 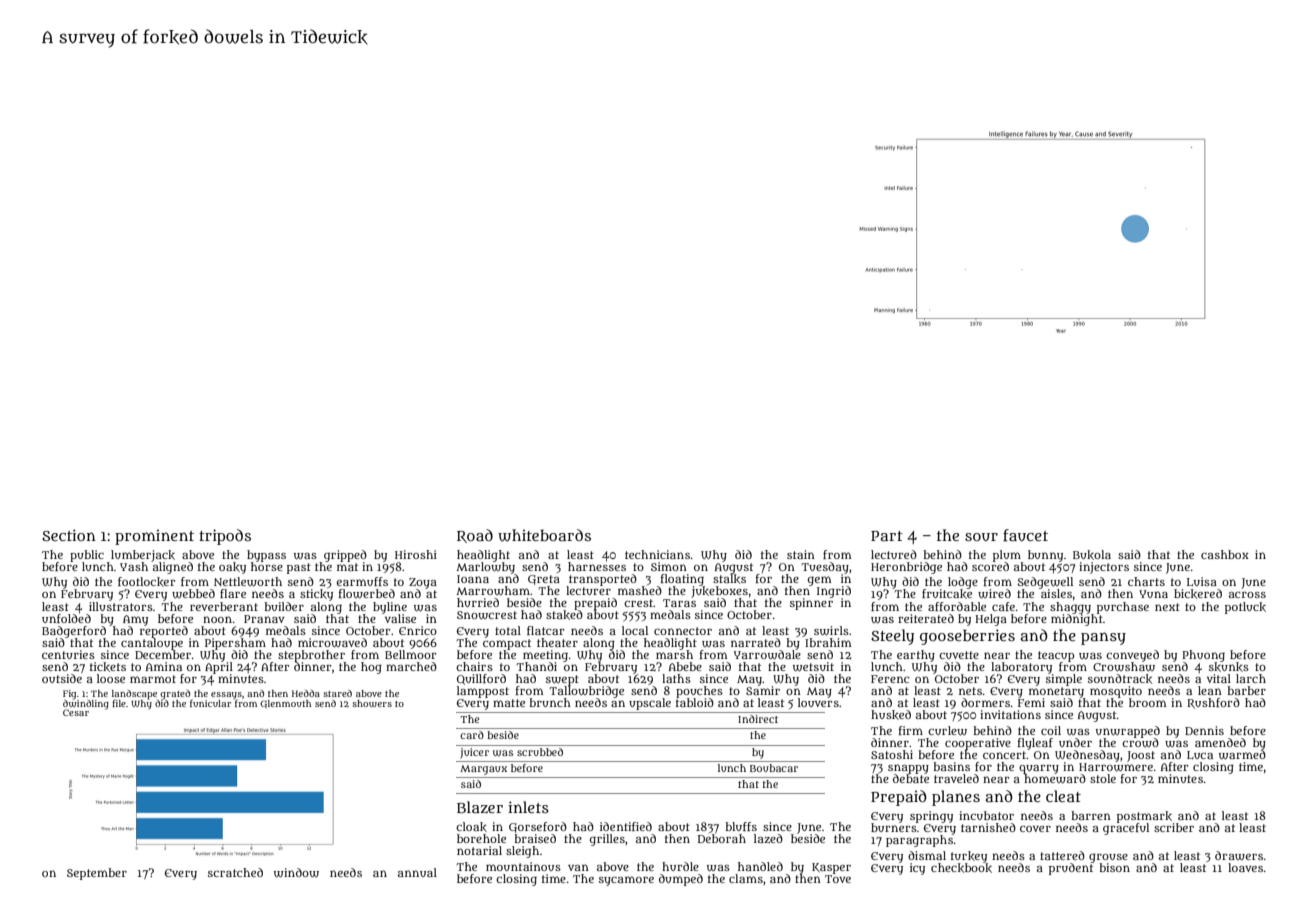 I want to click on theater, so click(x=557, y=642).
